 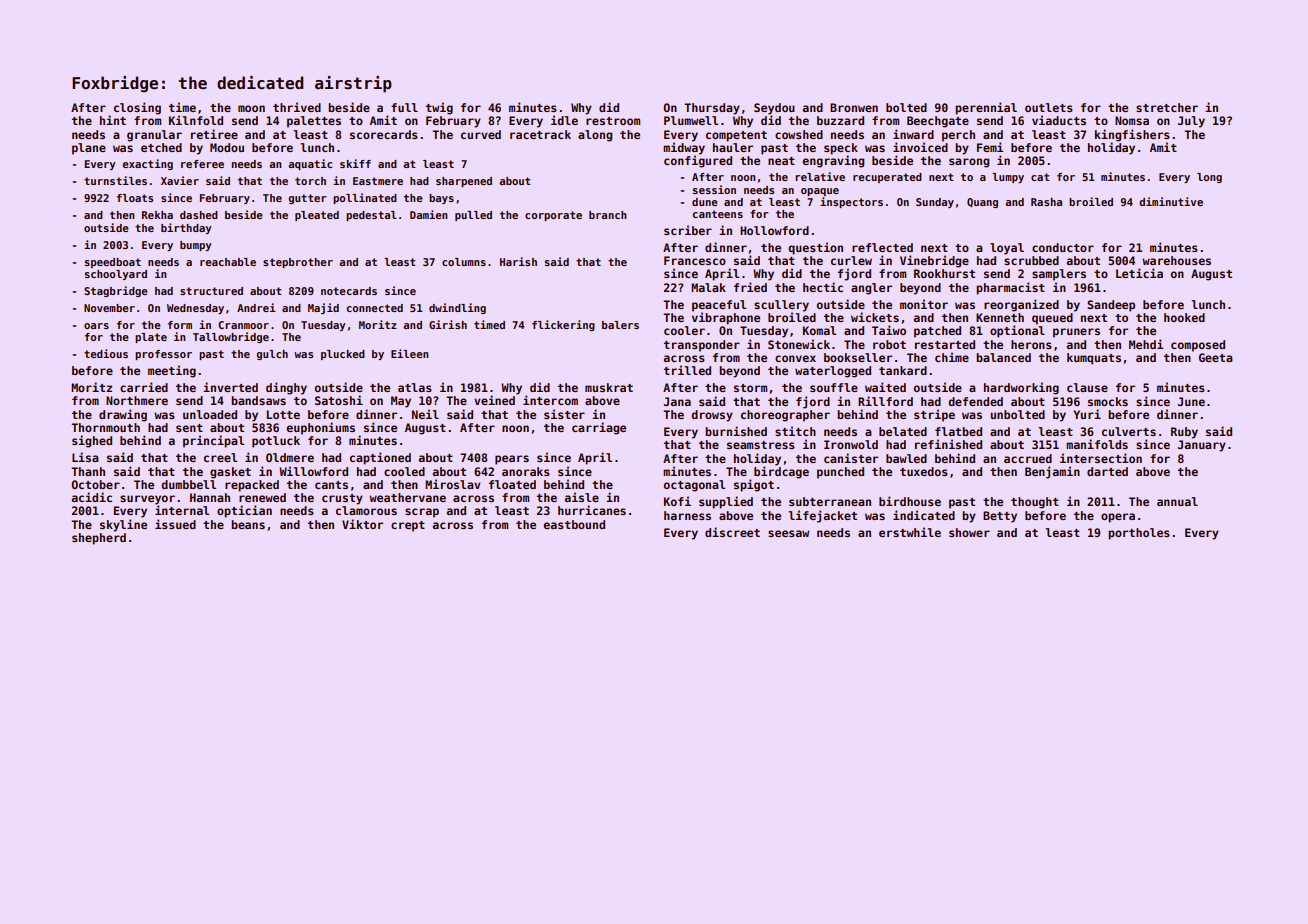 What do you see at coordinates (137, 108) in the screenshot?
I see `closing` at bounding box center [137, 108].
